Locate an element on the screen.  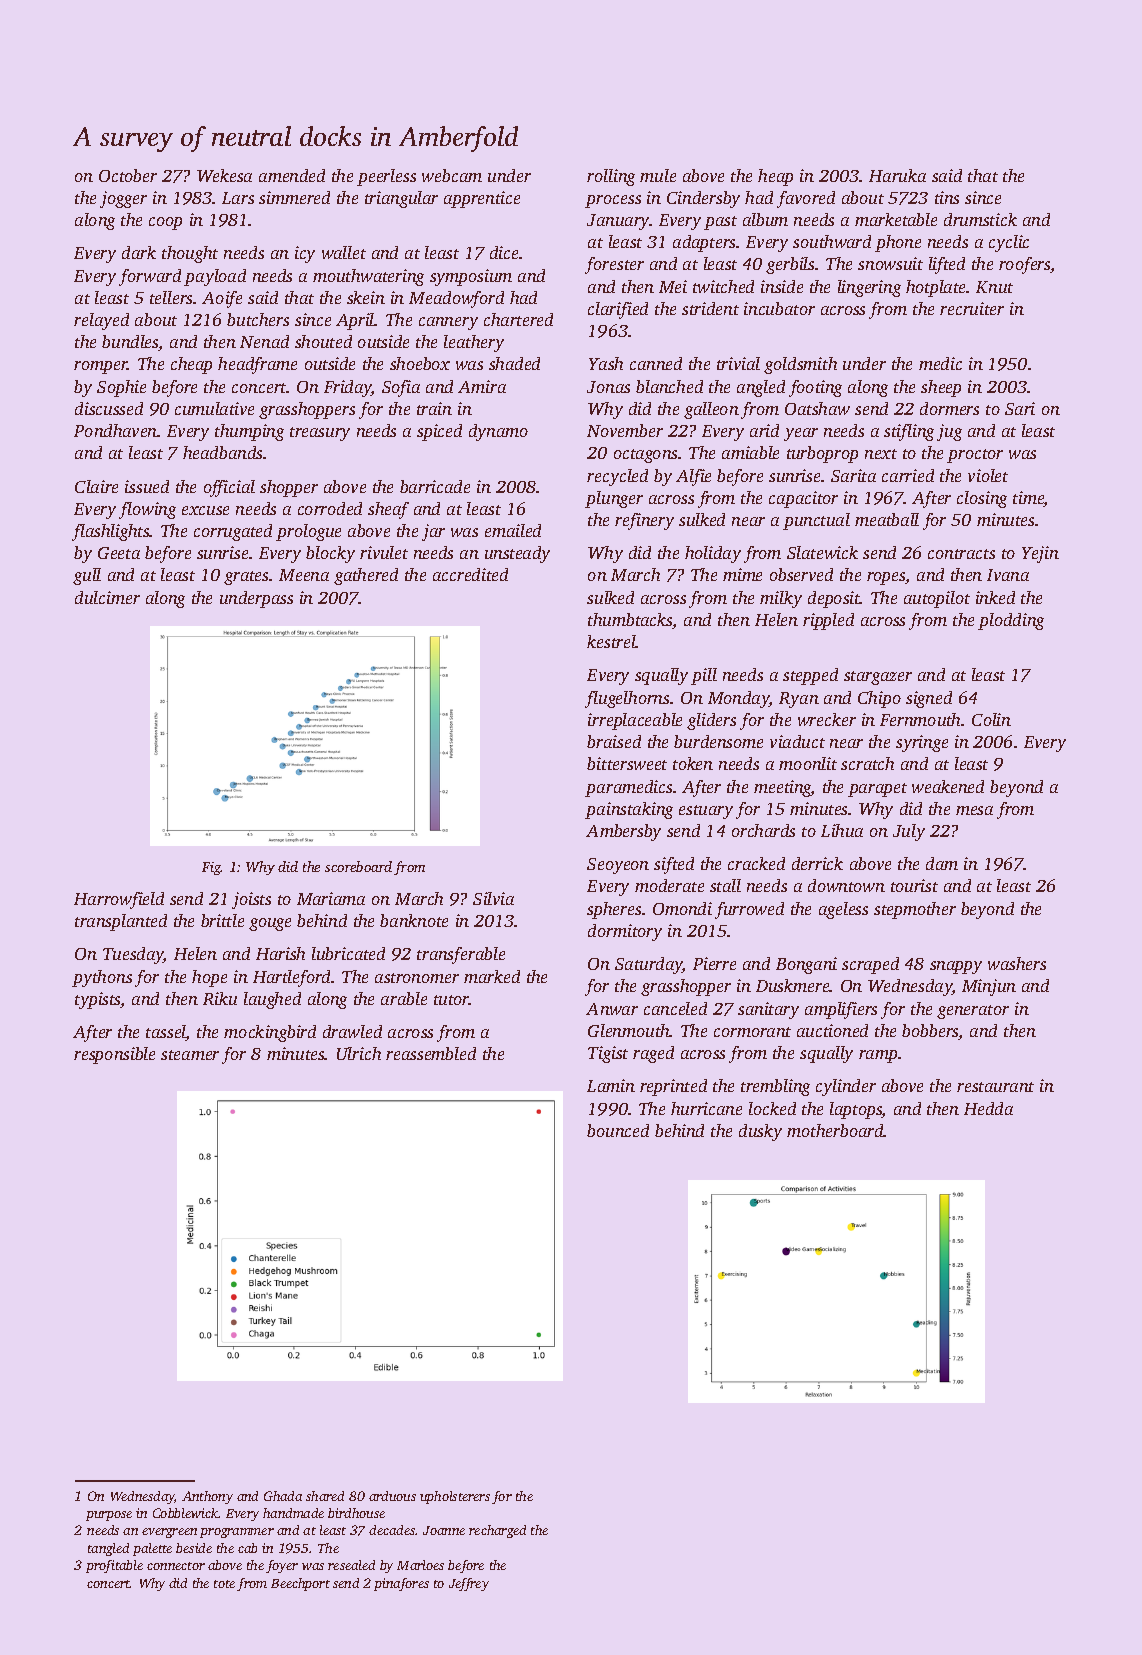
Ulrich is located at coordinates (359, 1053).
